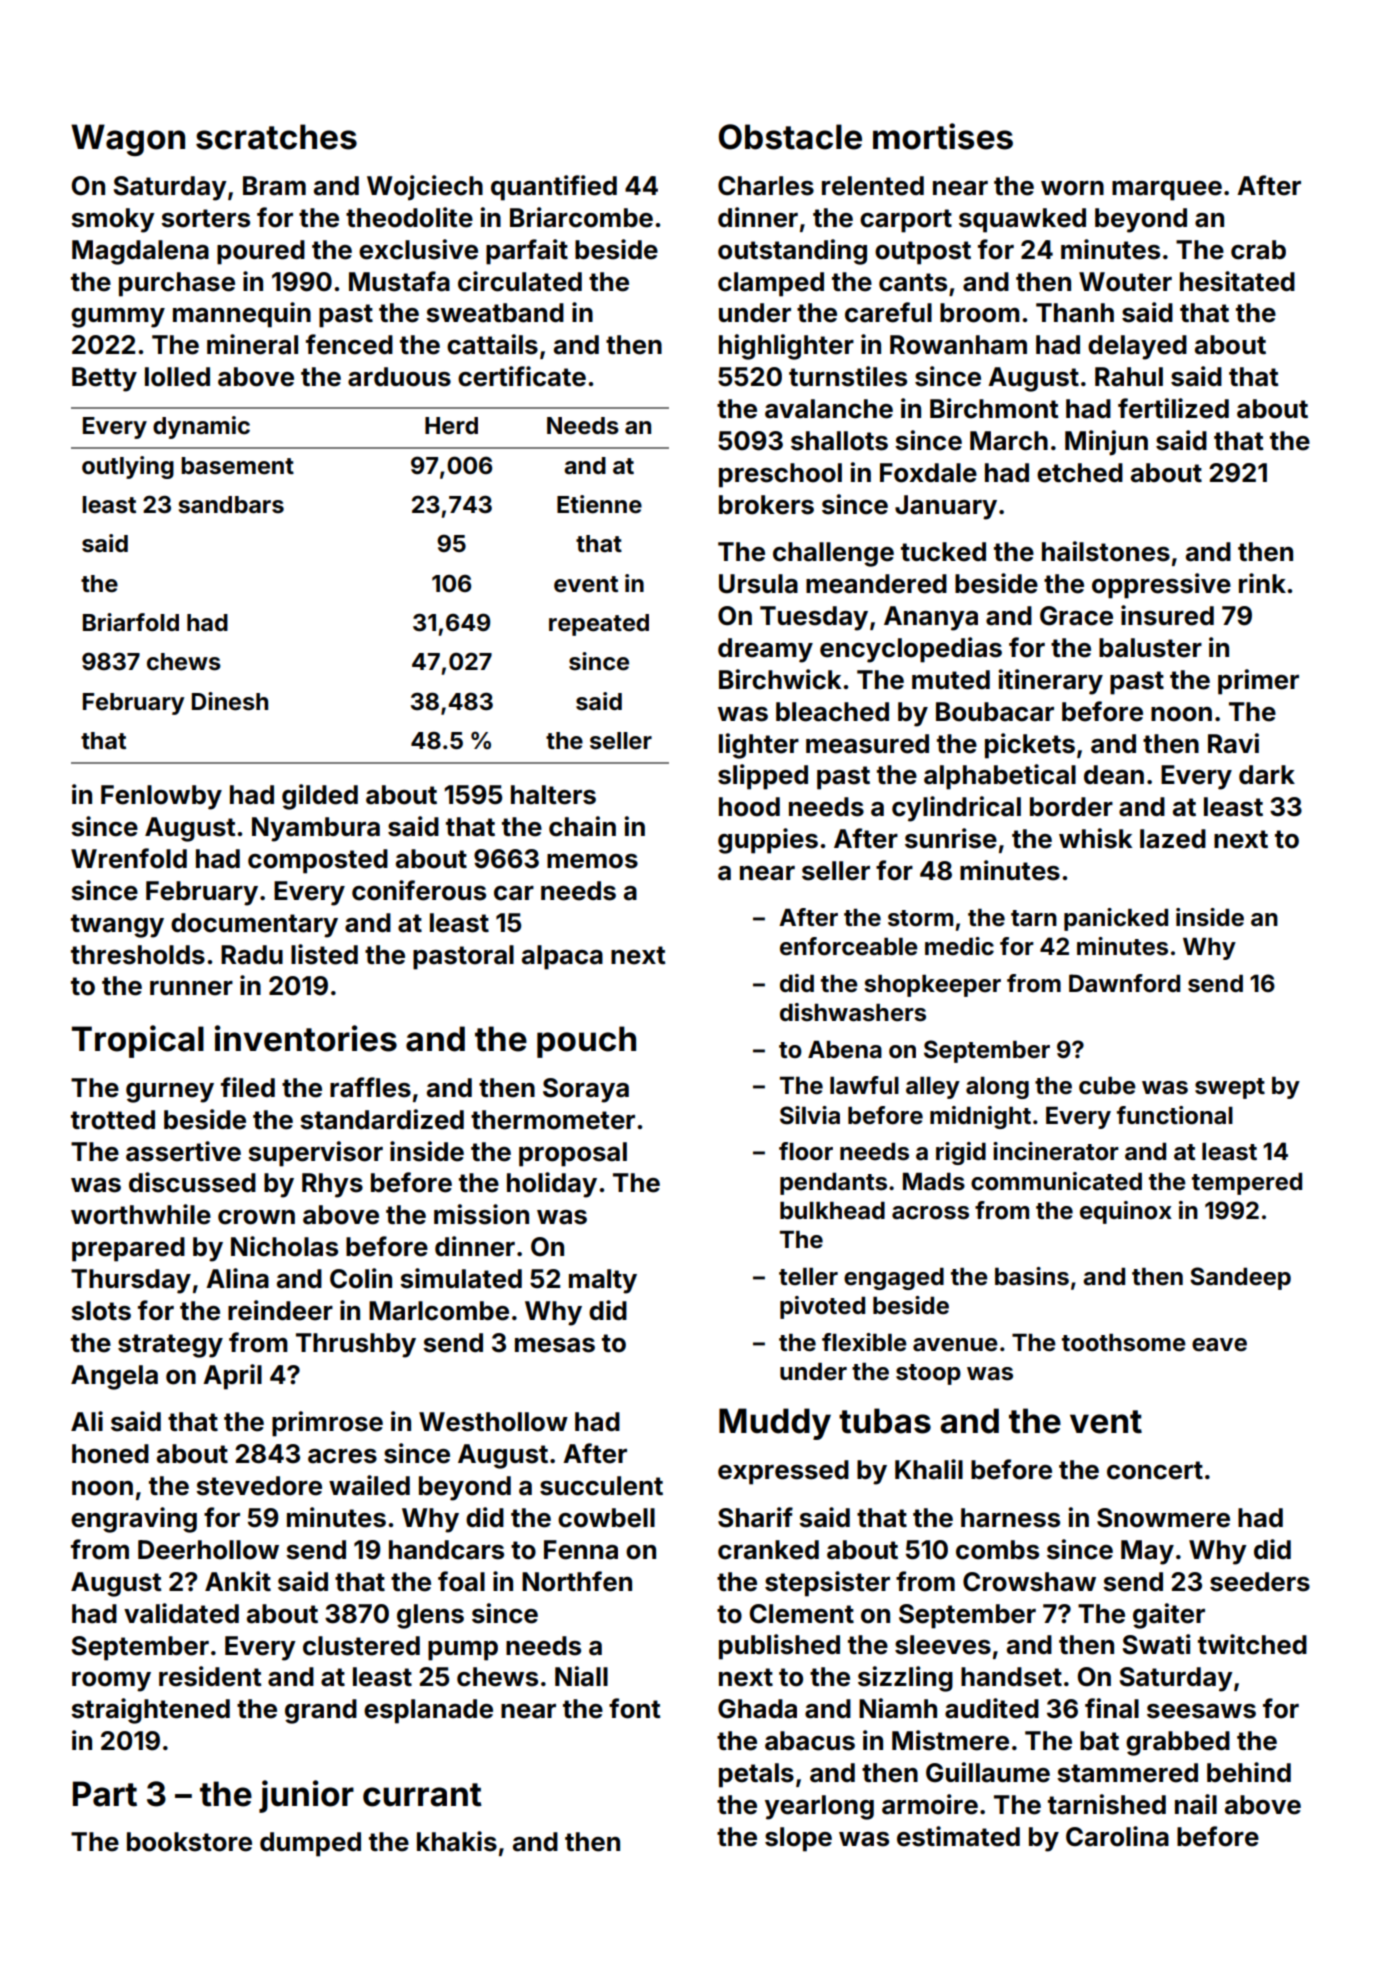 This screenshot has width=1386, height=1969. I want to click on Part, so click(105, 1794).
